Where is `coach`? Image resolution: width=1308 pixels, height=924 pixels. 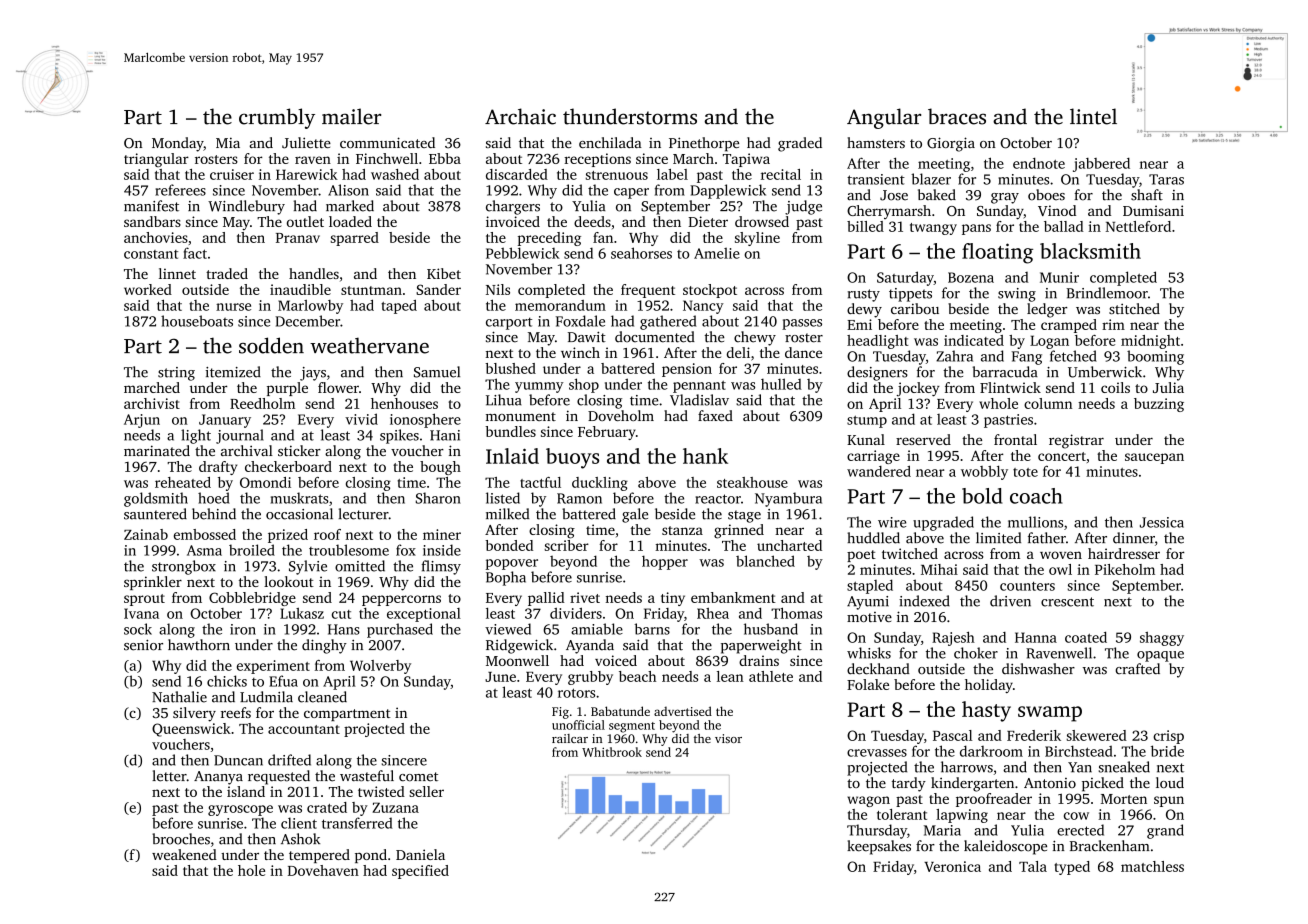
coach is located at coordinates (1036, 496).
